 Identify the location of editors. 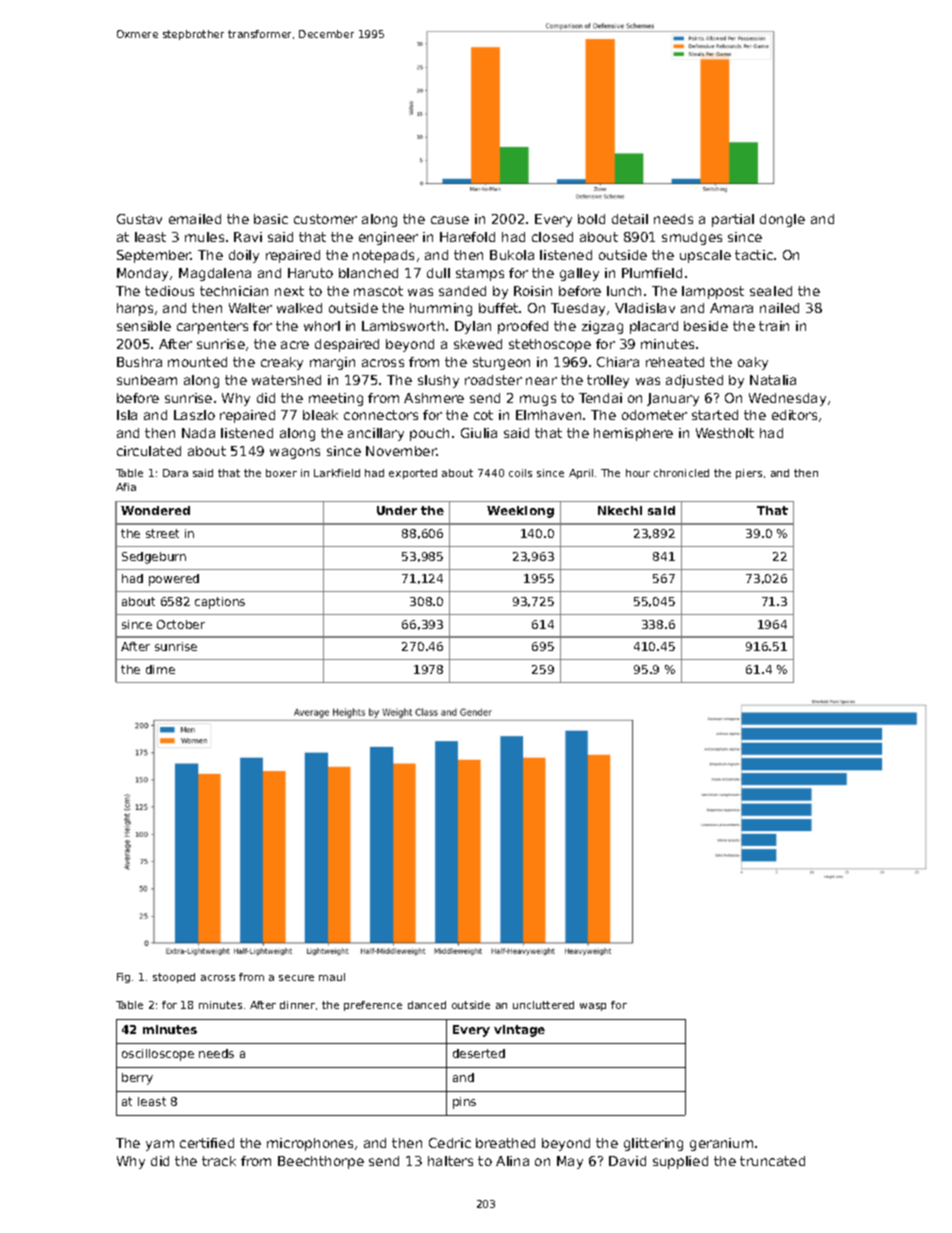
(794, 415).
